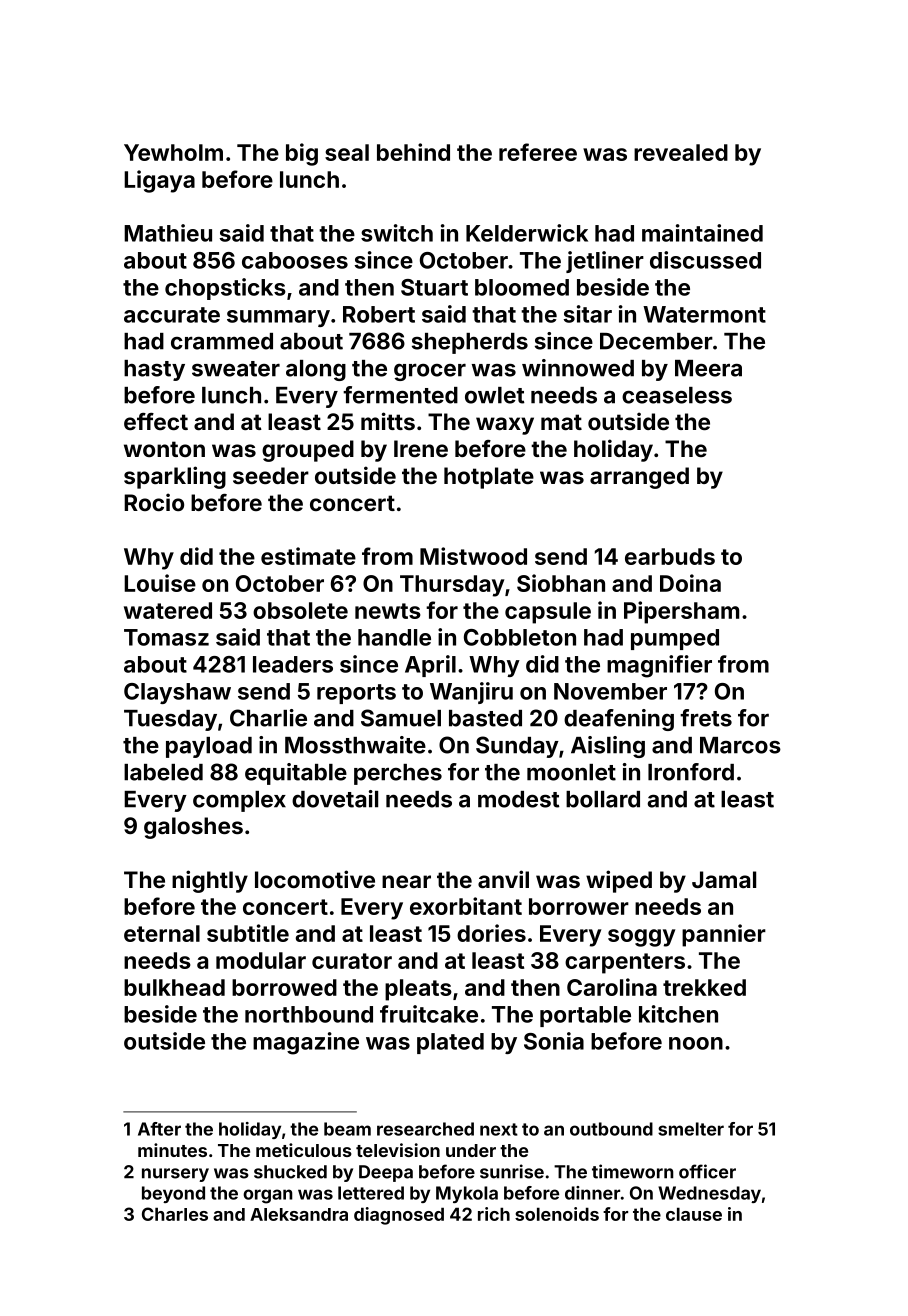 Image resolution: width=908 pixels, height=1316 pixels. I want to click on waxy, so click(505, 426).
